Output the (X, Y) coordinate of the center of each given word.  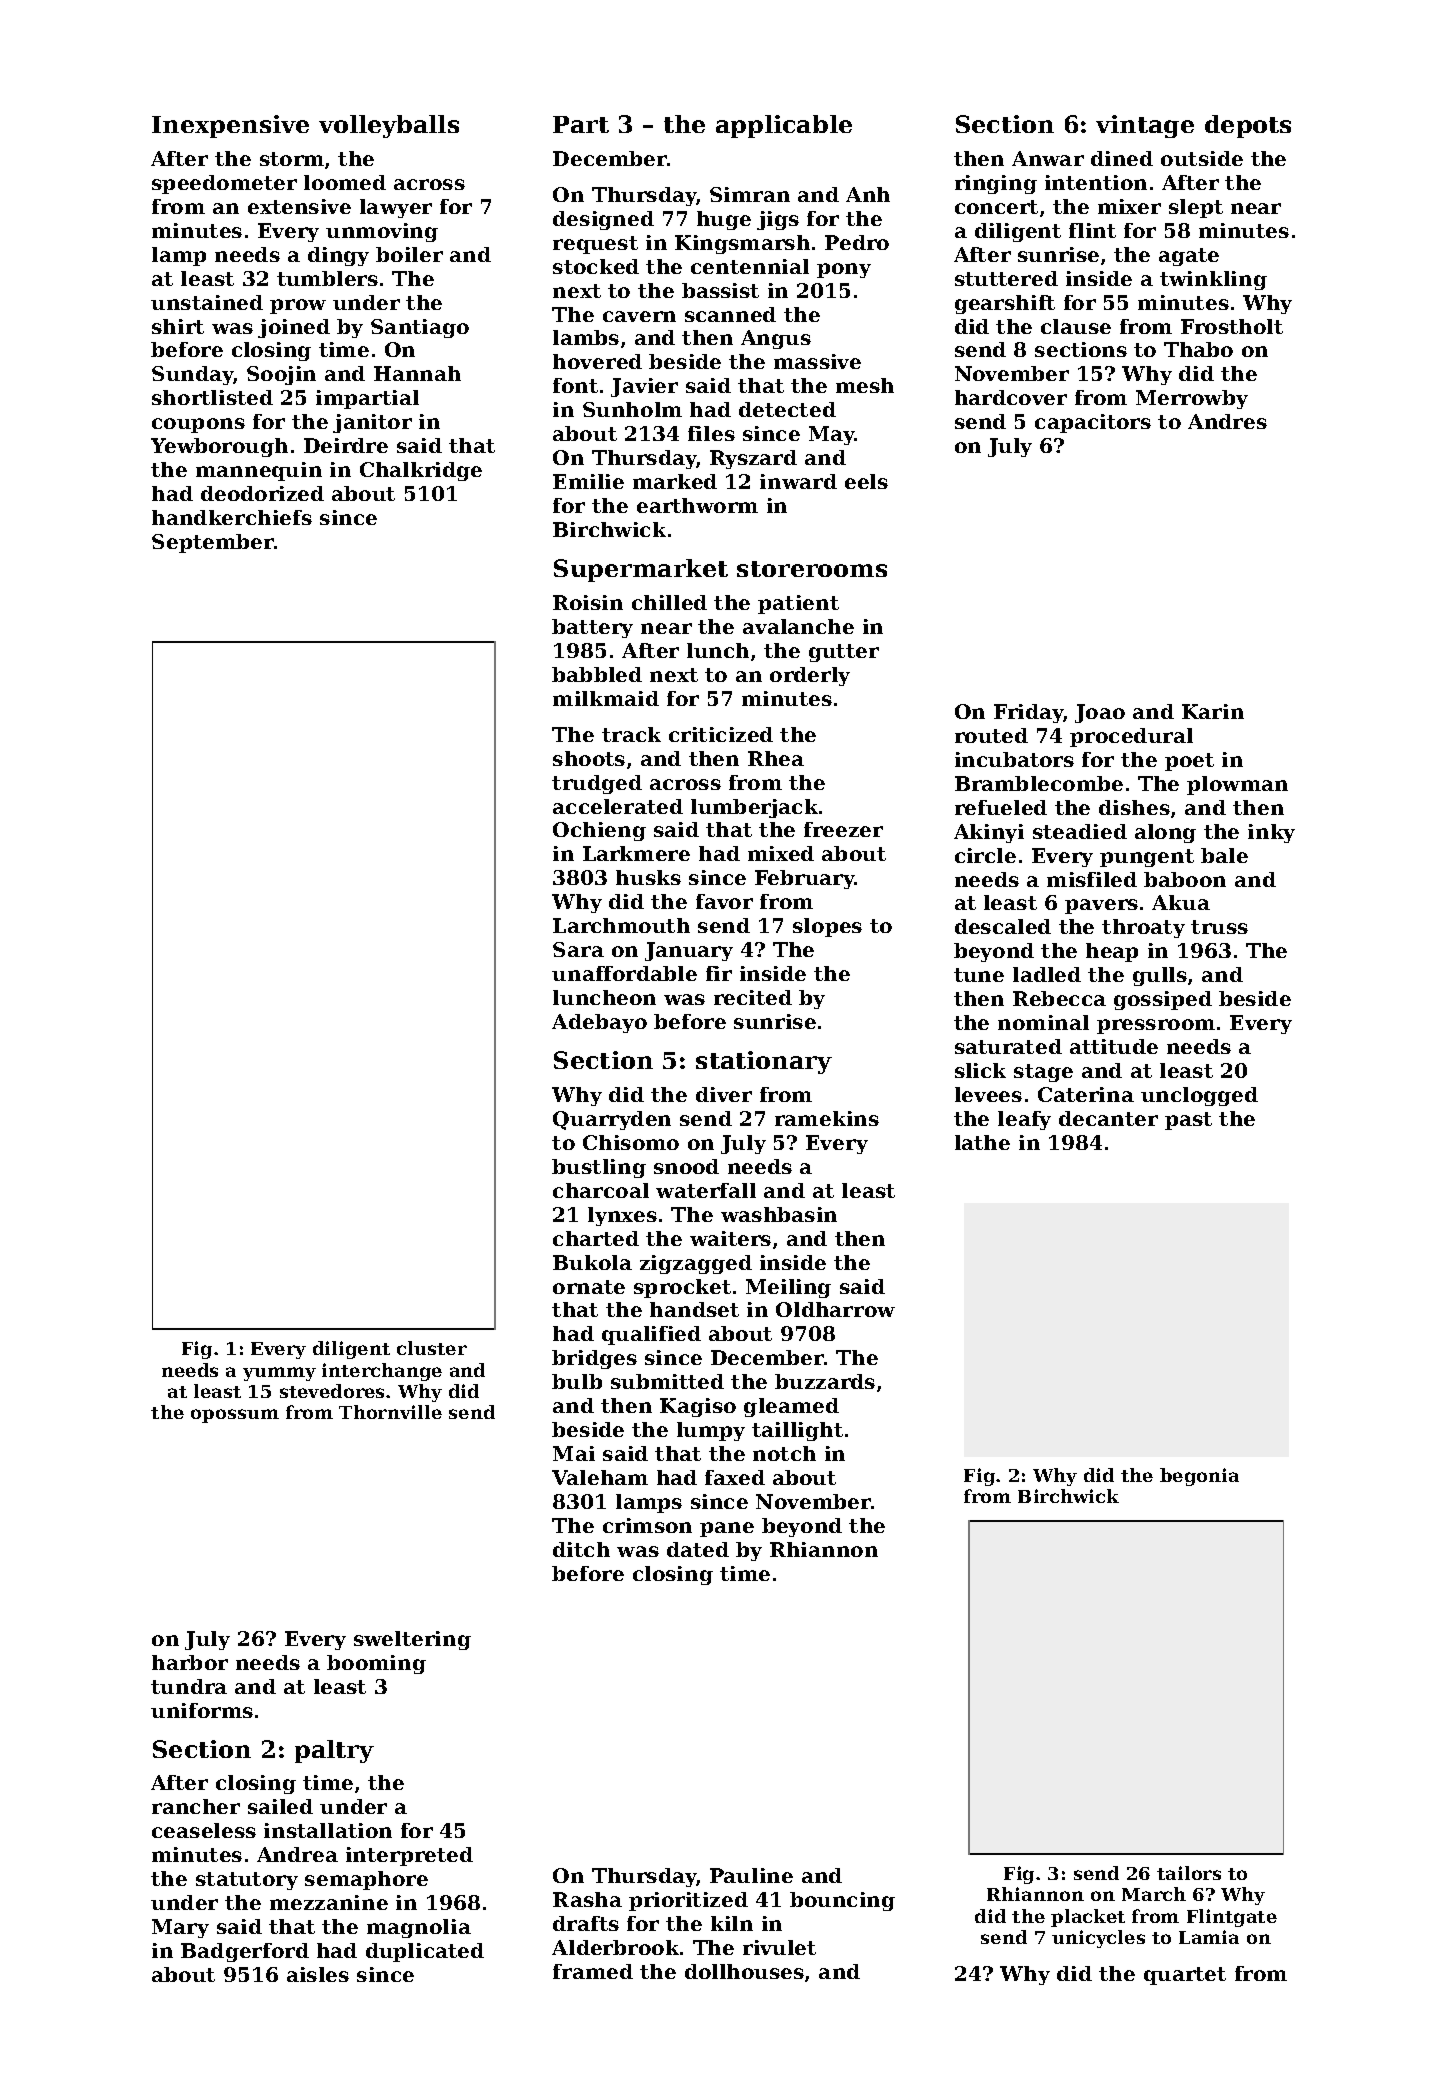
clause (1076, 326)
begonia (1199, 1477)
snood (686, 1166)
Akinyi (989, 833)
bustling (599, 1168)
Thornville (390, 1412)
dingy (338, 256)
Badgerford (245, 1952)
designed (603, 220)
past (1188, 1121)
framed (593, 1971)
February (805, 879)
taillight (797, 1431)
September (213, 543)
